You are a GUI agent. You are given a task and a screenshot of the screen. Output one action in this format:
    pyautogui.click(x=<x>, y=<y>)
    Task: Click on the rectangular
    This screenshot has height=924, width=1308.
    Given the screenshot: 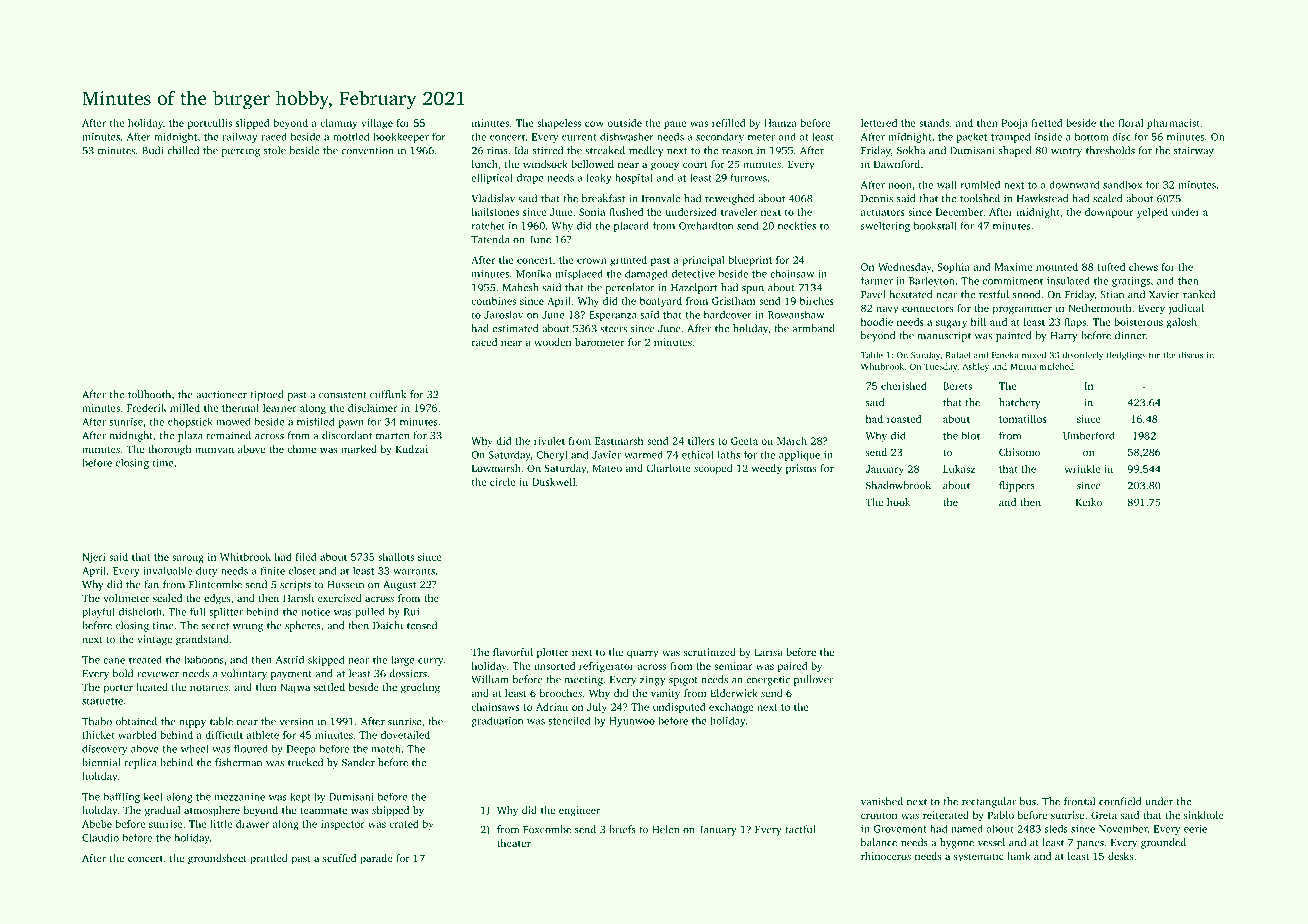 What is the action you would take?
    pyautogui.click(x=989, y=802)
